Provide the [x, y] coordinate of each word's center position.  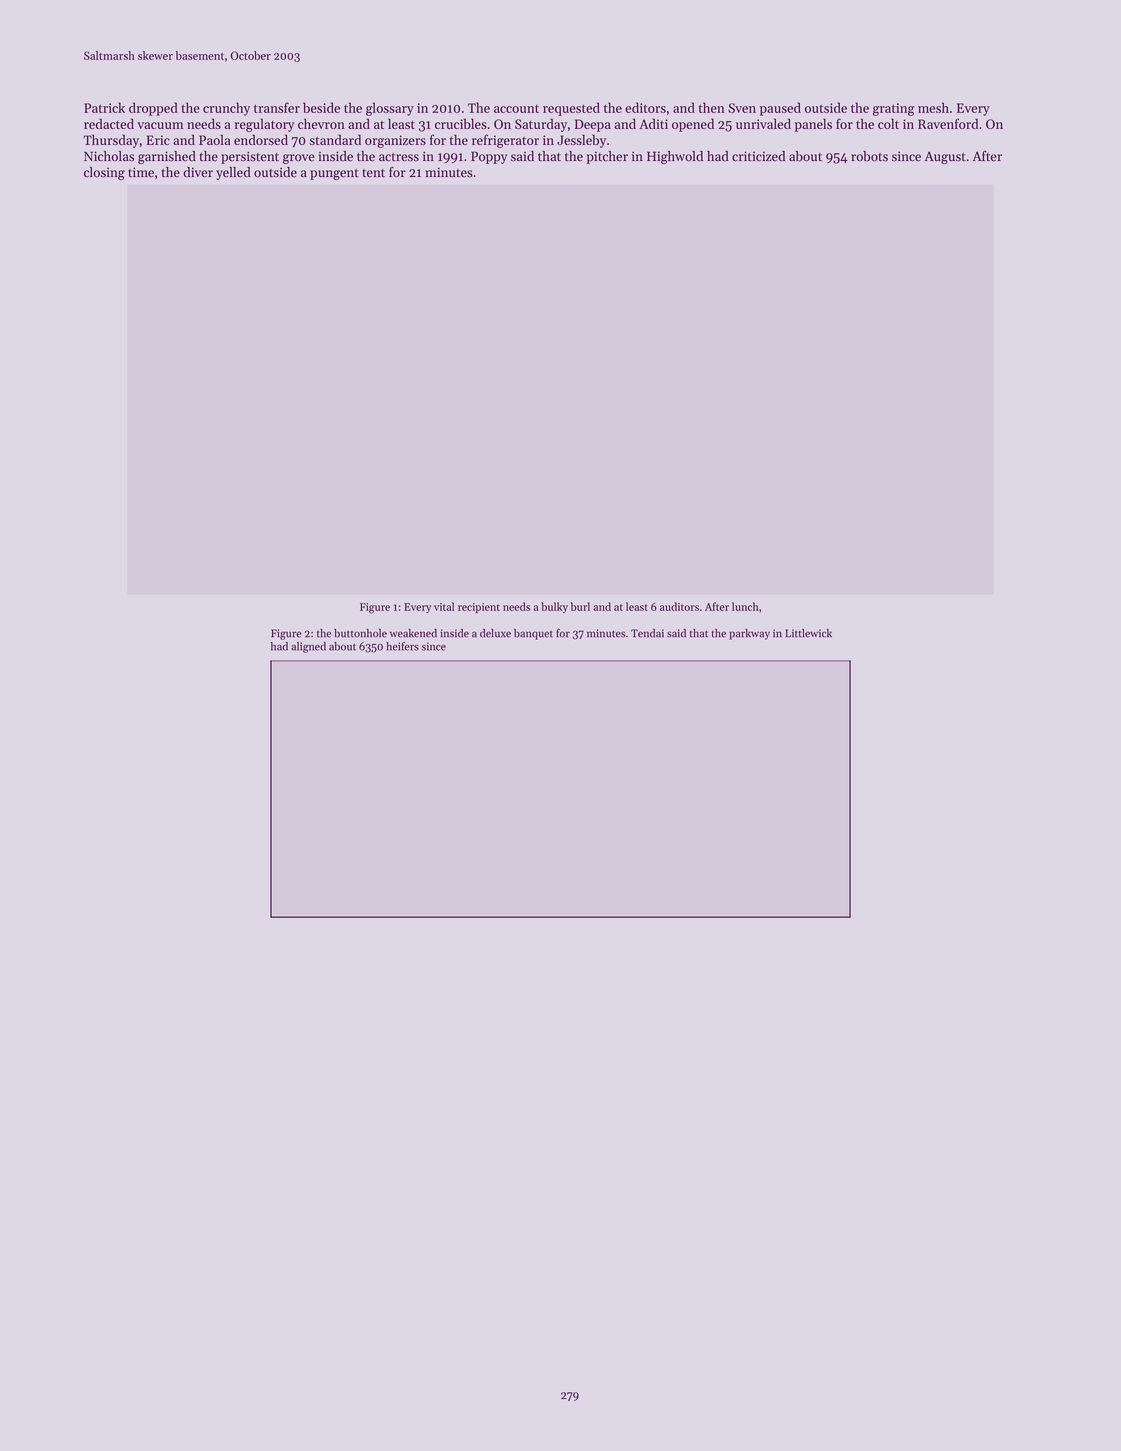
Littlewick [808, 633]
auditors [679, 606]
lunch [745, 606]
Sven [742, 108]
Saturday [541, 125]
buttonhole [360, 633]
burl [580, 606]
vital [444, 606]
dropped [153, 109]
